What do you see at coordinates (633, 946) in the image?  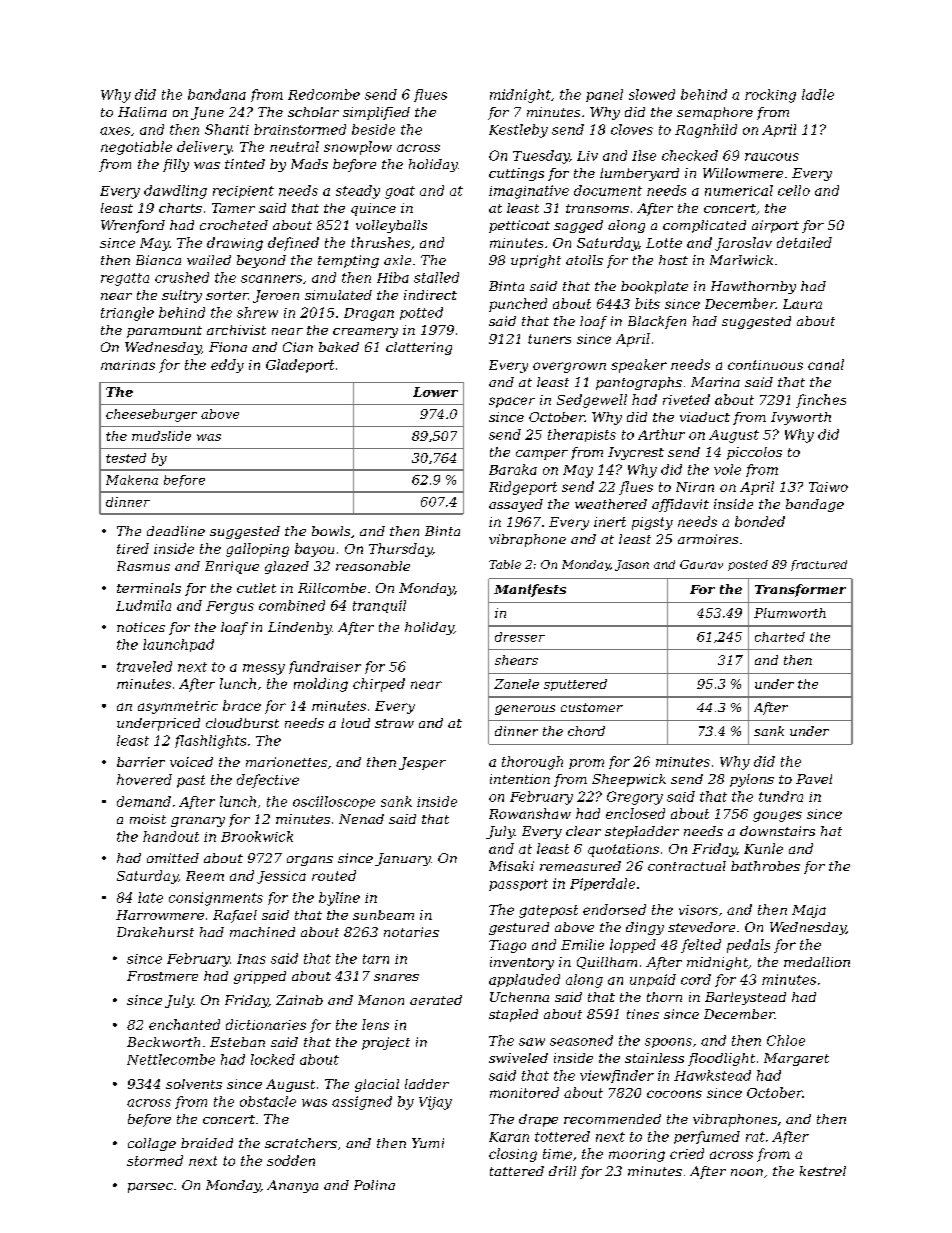 I see `lopped` at bounding box center [633, 946].
